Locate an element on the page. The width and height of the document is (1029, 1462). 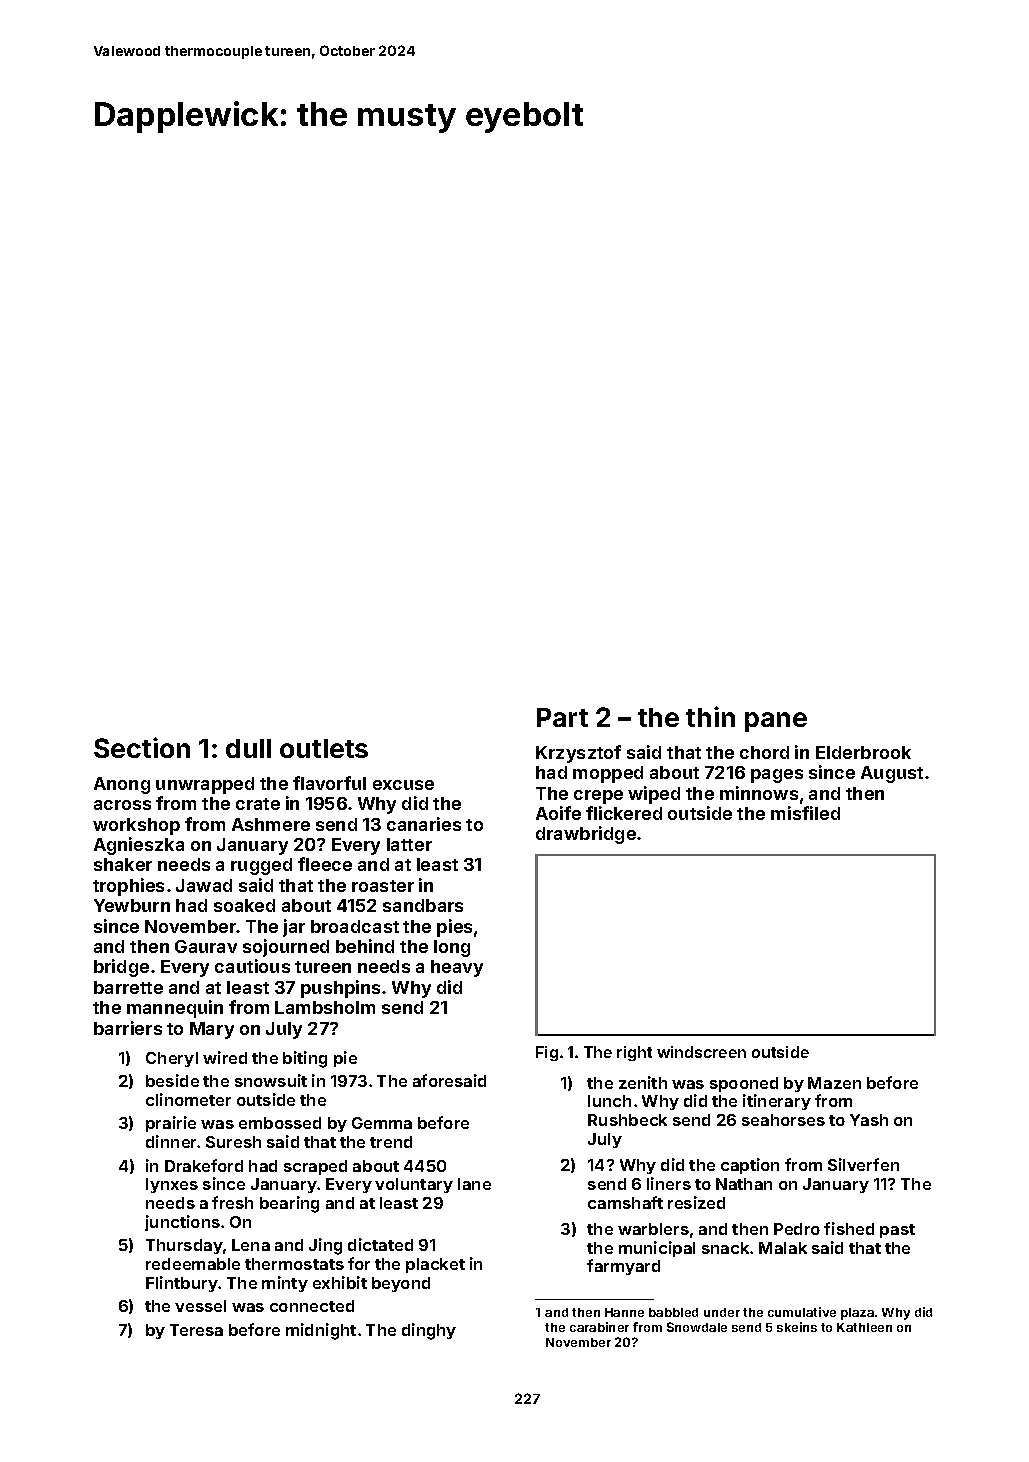
lynxes is located at coordinates (172, 1185).
